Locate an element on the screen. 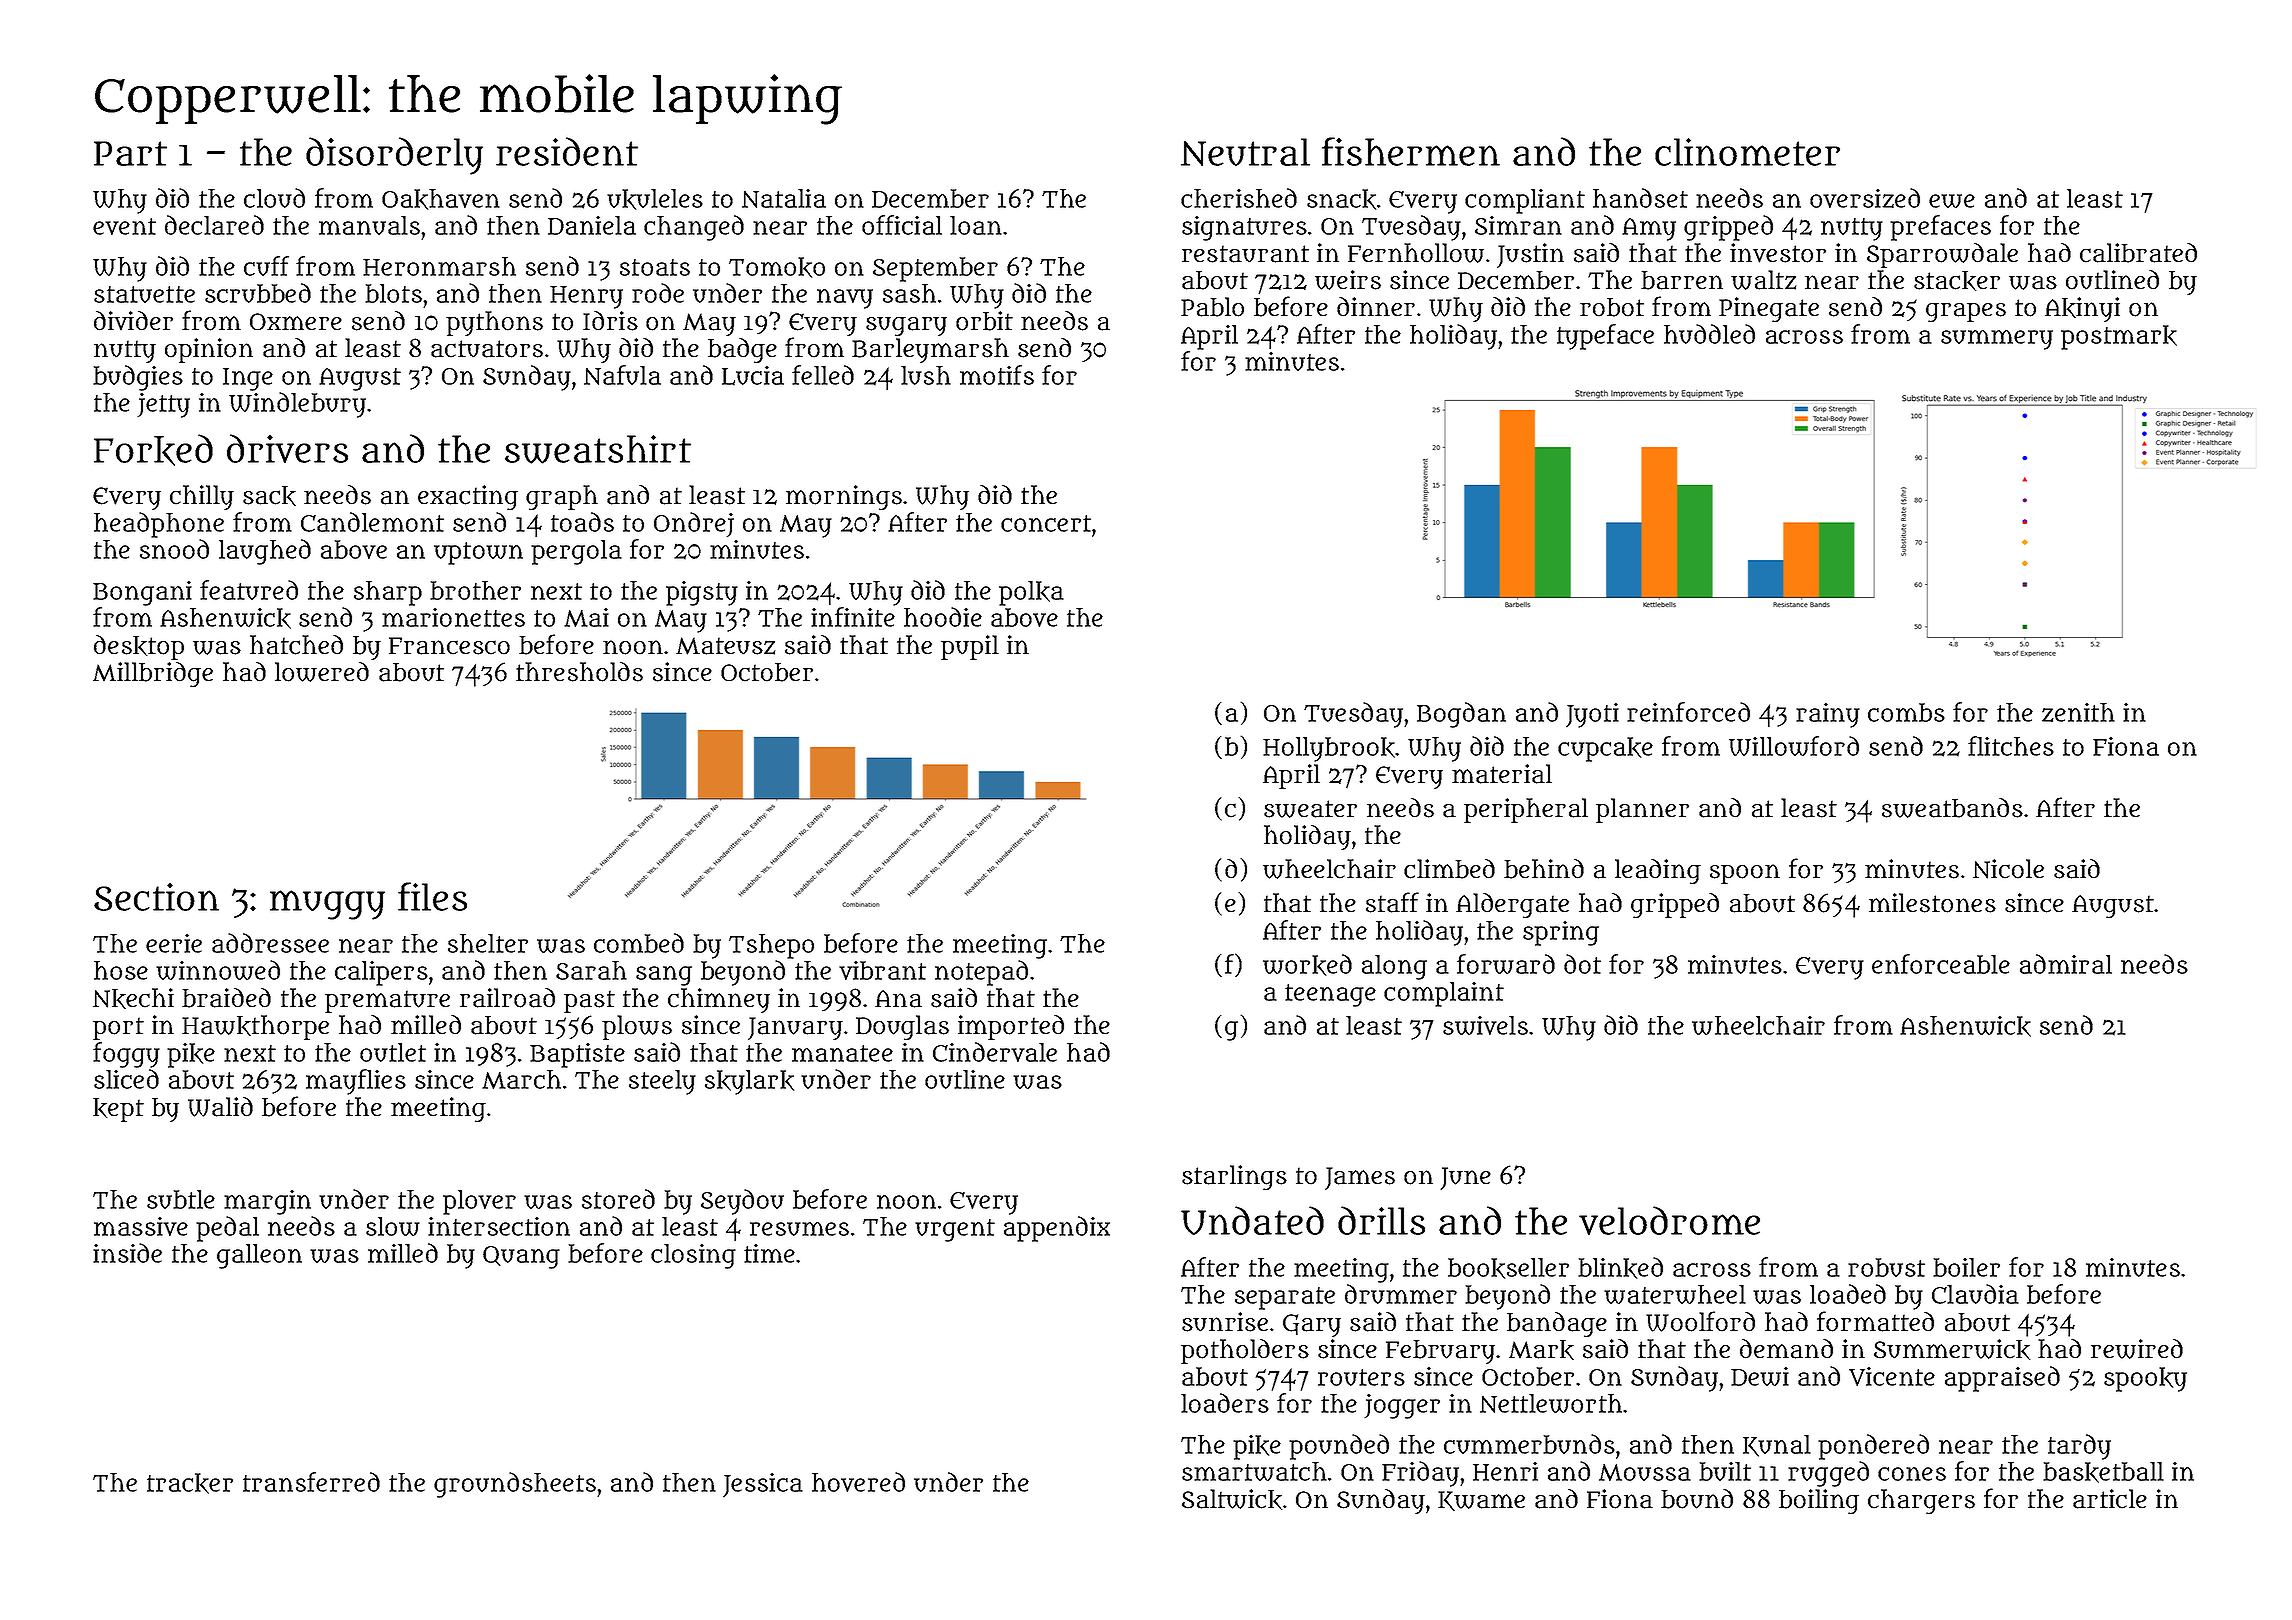 The width and height of the screenshot is (2292, 1620). disorderly is located at coordinates (394, 156).
